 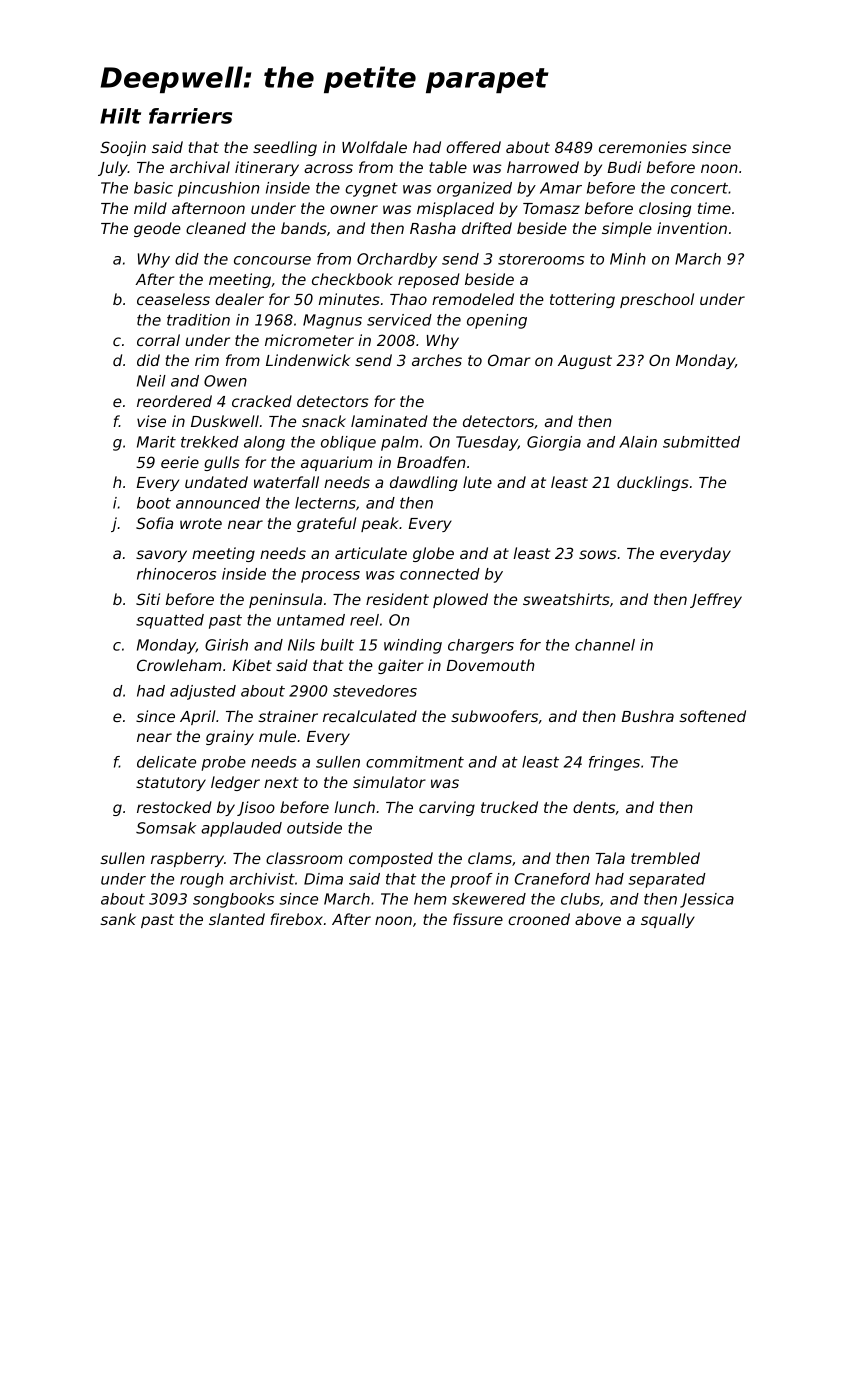 I want to click on Siti, so click(x=148, y=599).
